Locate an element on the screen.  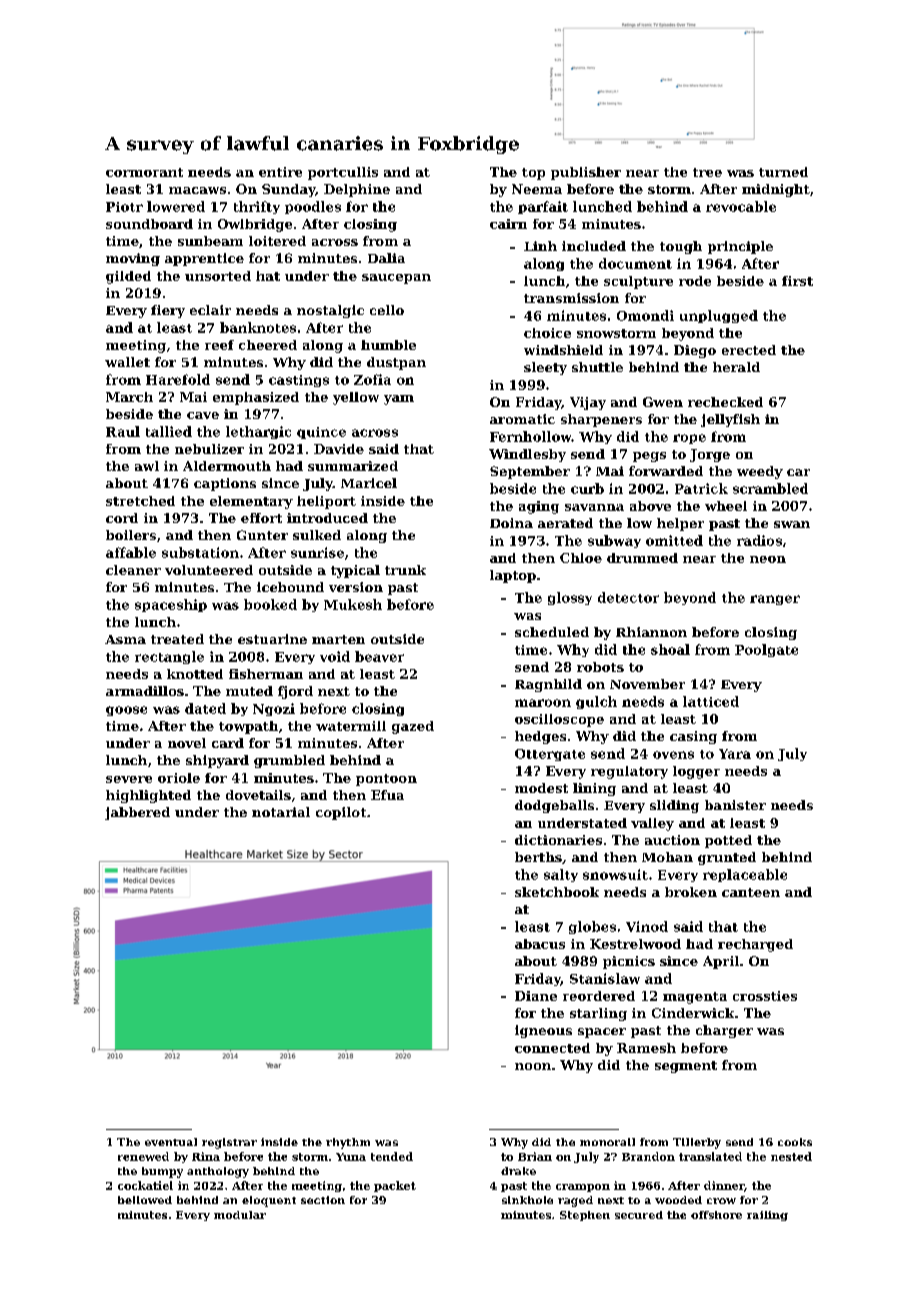
forwarded is located at coordinates (666, 471).
